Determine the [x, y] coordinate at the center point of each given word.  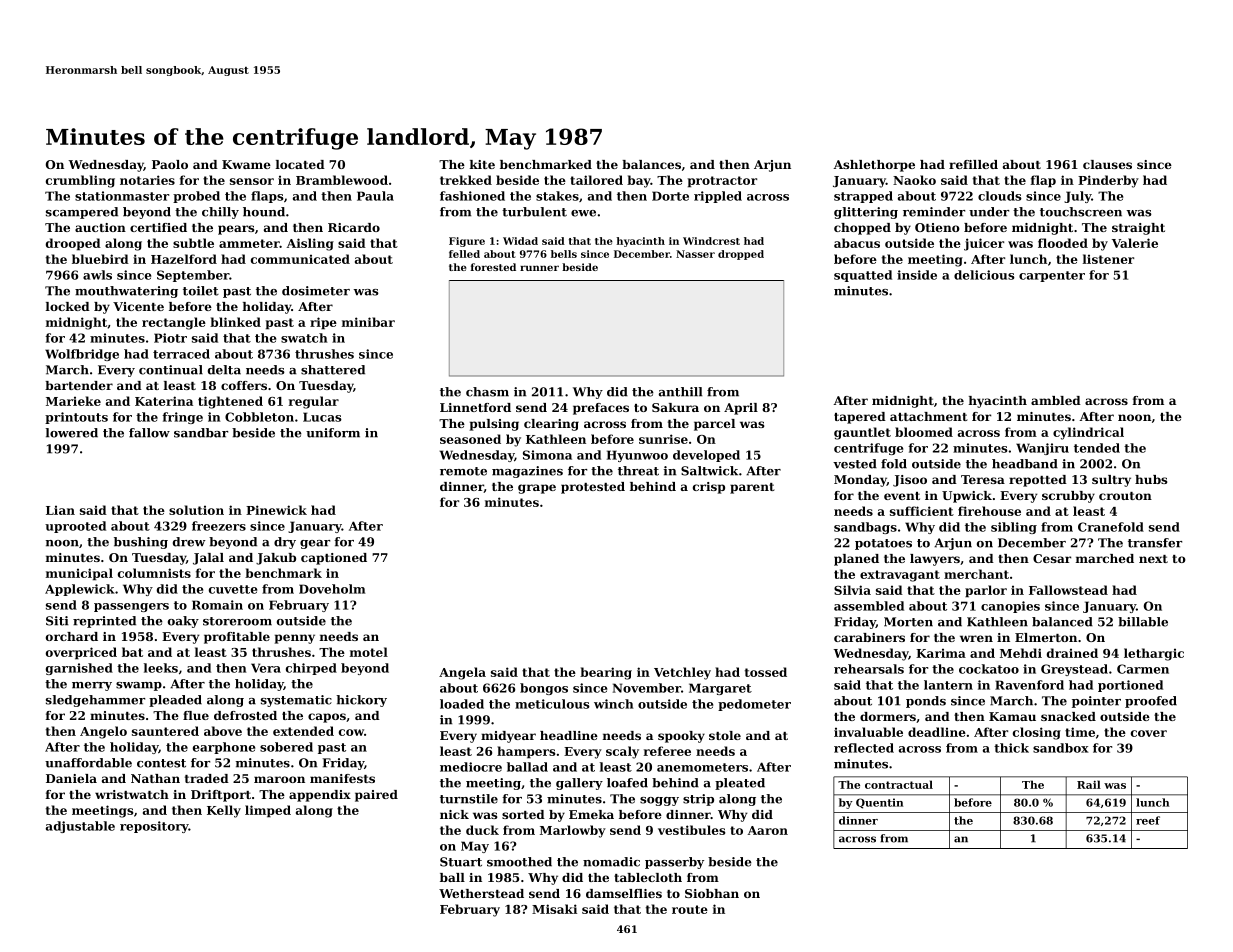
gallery [579, 784]
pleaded [175, 701]
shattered [333, 370]
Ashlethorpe [874, 166]
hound [264, 212]
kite [482, 164]
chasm [487, 392]
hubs [1151, 479]
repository [154, 827]
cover [1149, 733]
